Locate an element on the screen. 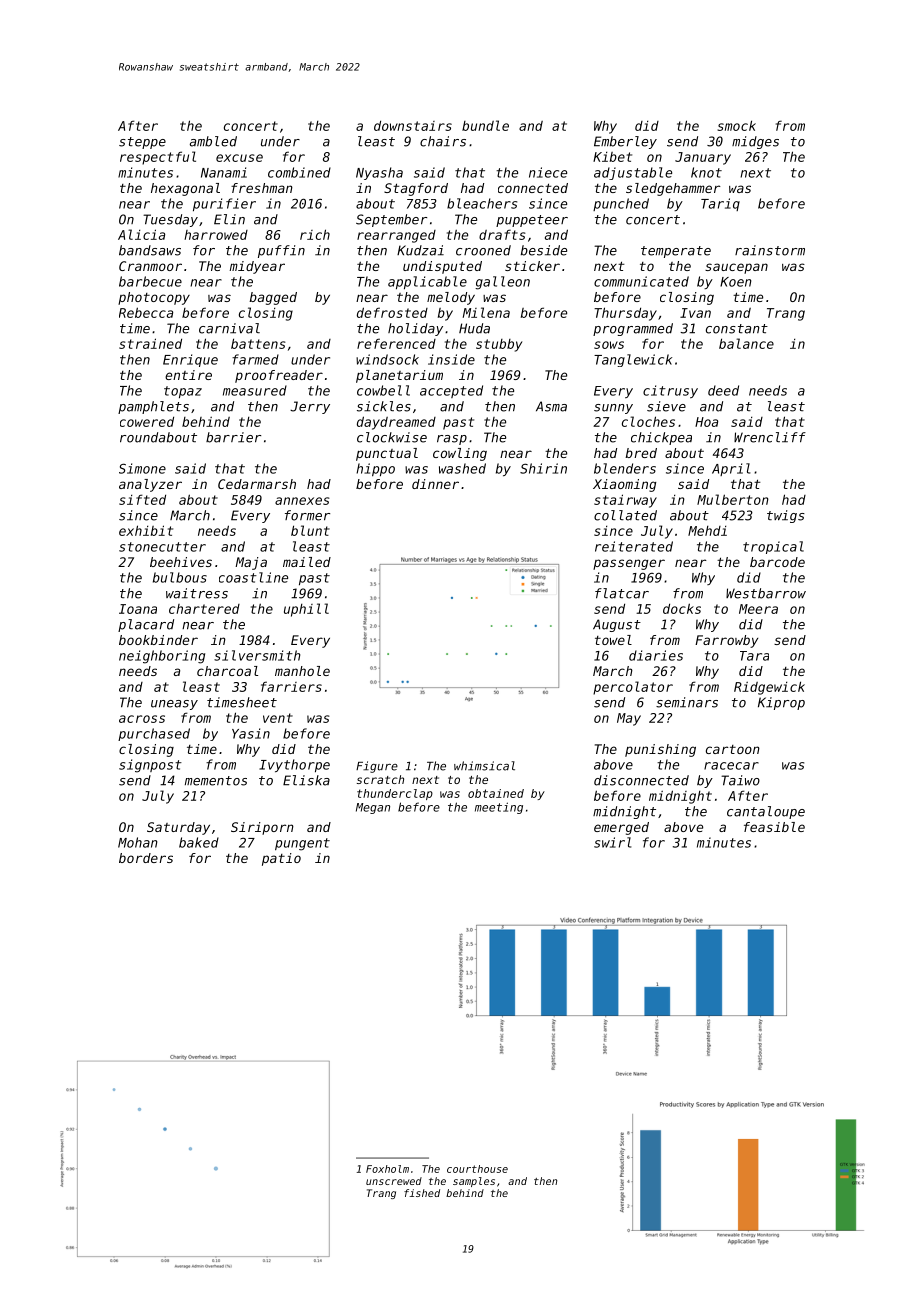 The height and width of the screenshot is (1308, 924). melody is located at coordinates (451, 298).
